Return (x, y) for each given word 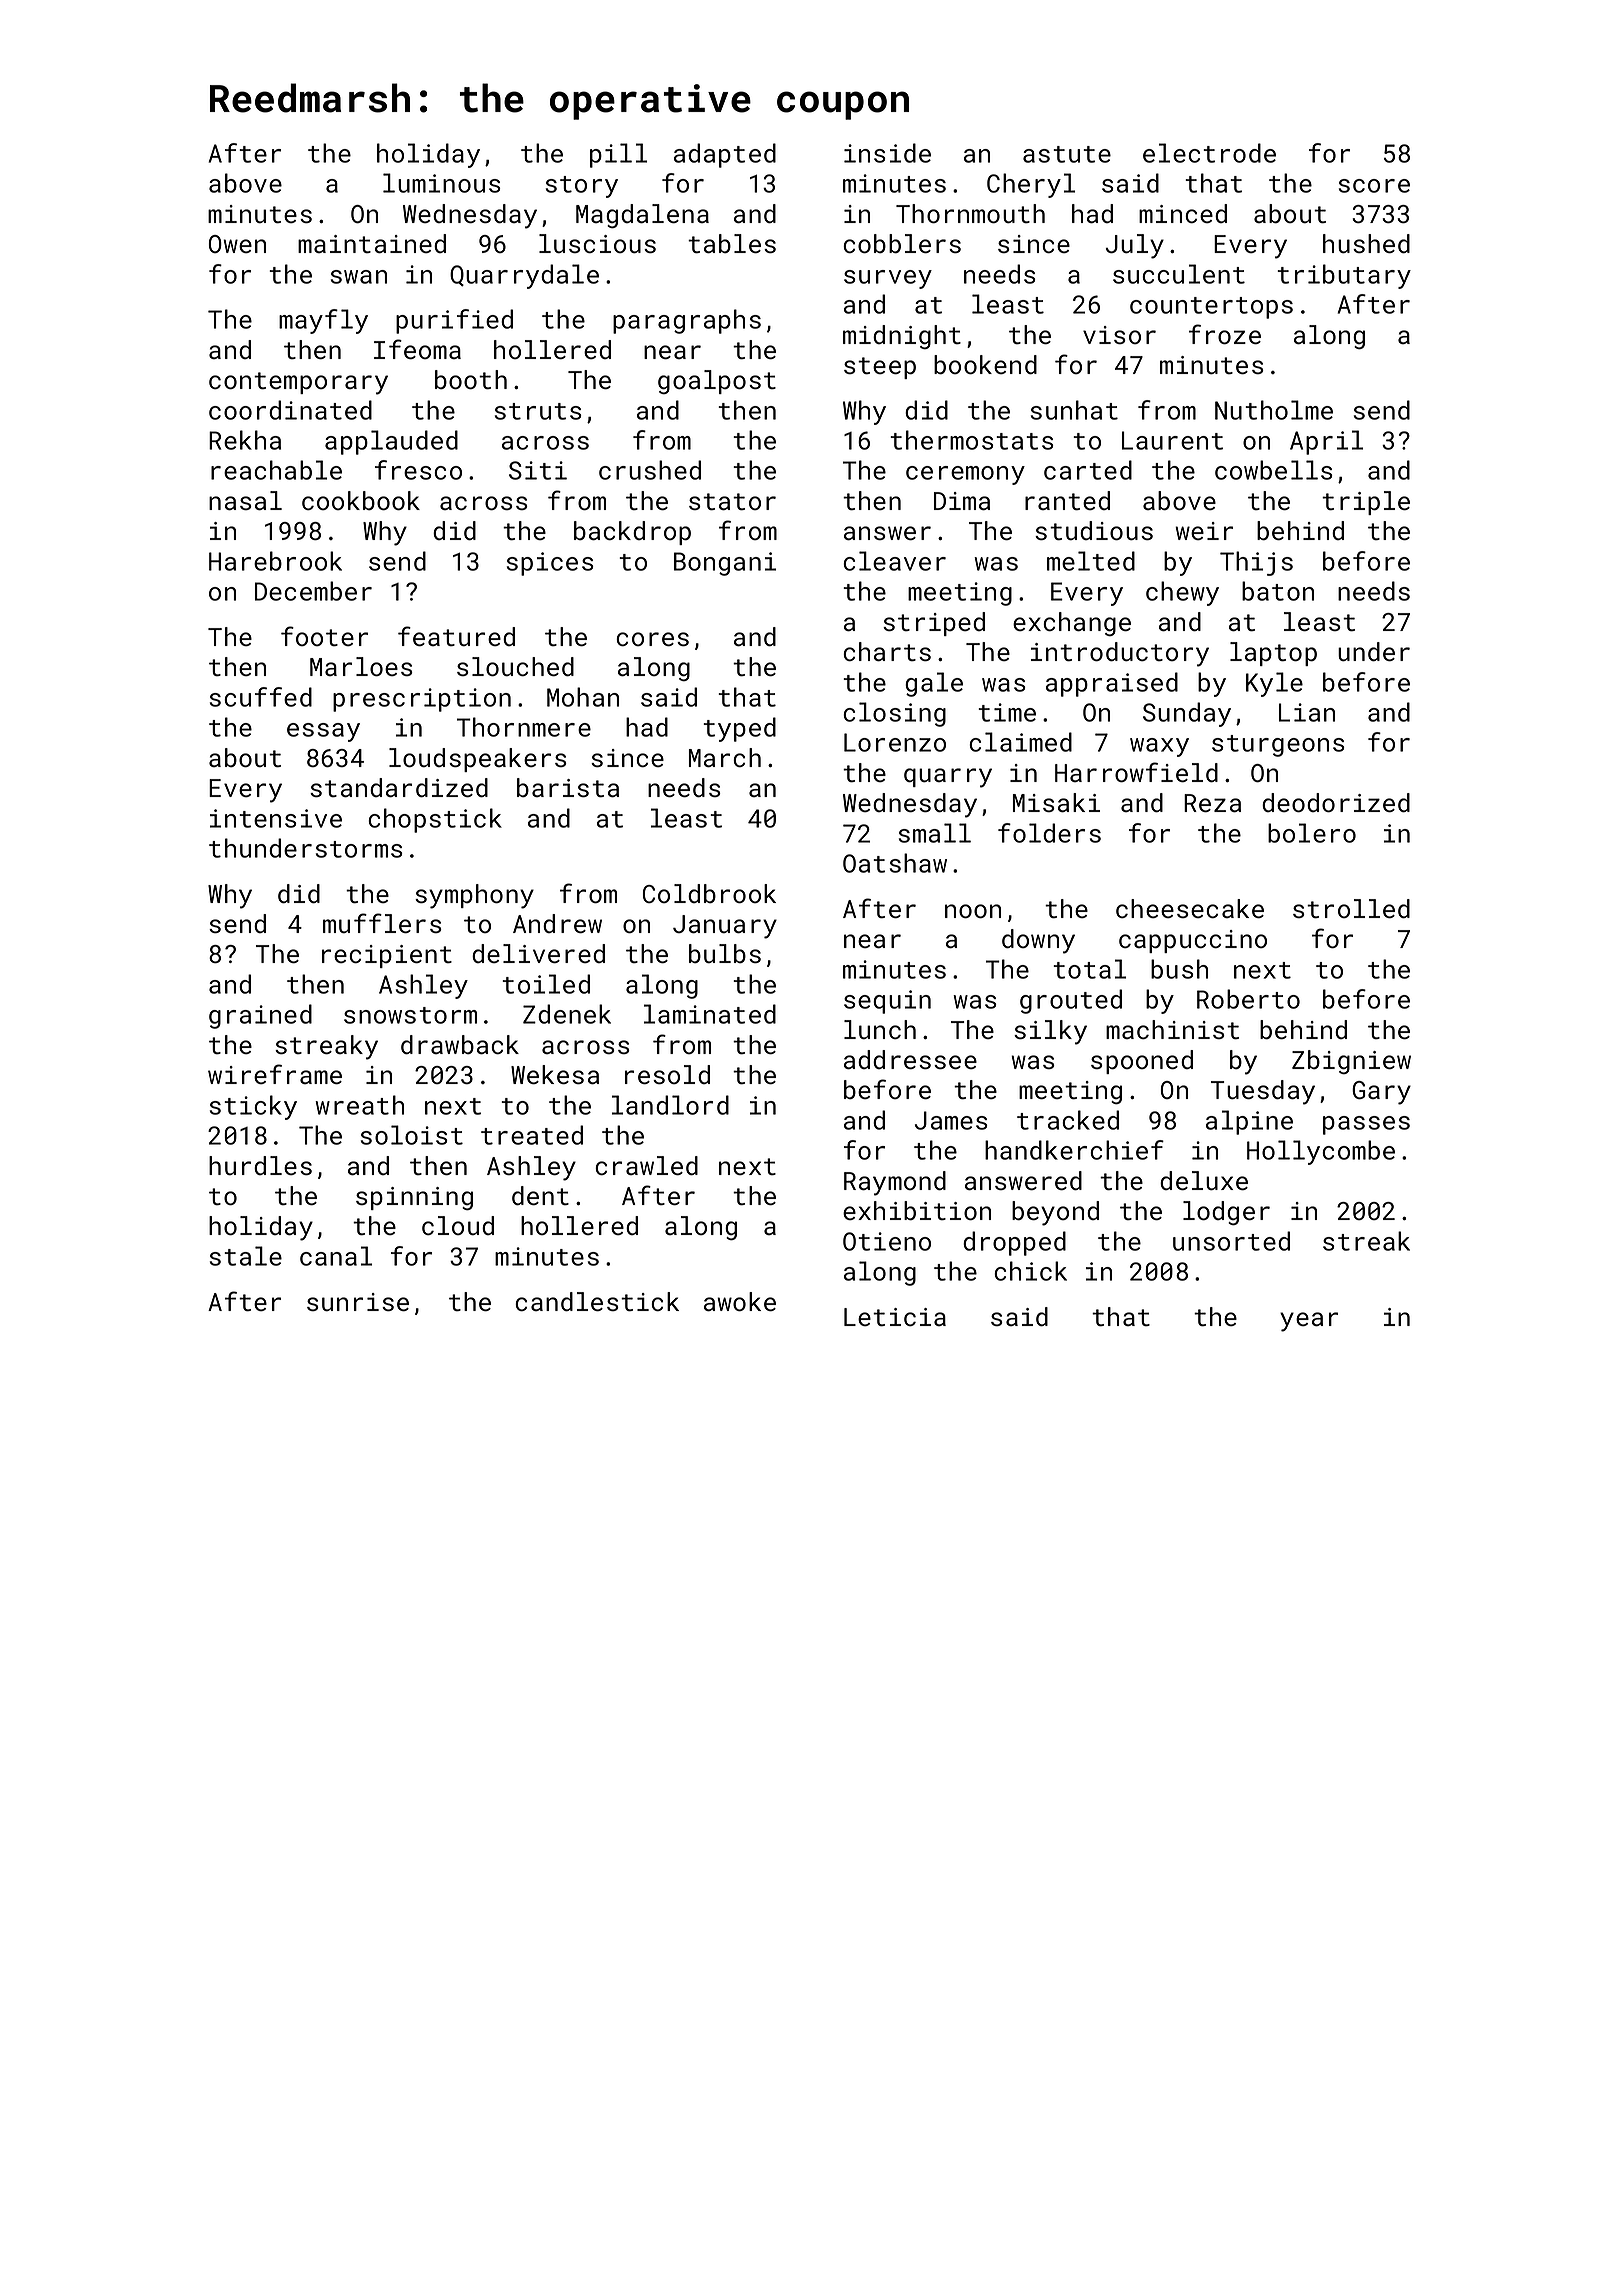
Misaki (1056, 803)
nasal (245, 501)
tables (732, 244)
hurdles (260, 1165)
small (935, 833)
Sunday (1187, 714)
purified (454, 321)
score (1374, 186)
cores (652, 639)
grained (260, 1016)
